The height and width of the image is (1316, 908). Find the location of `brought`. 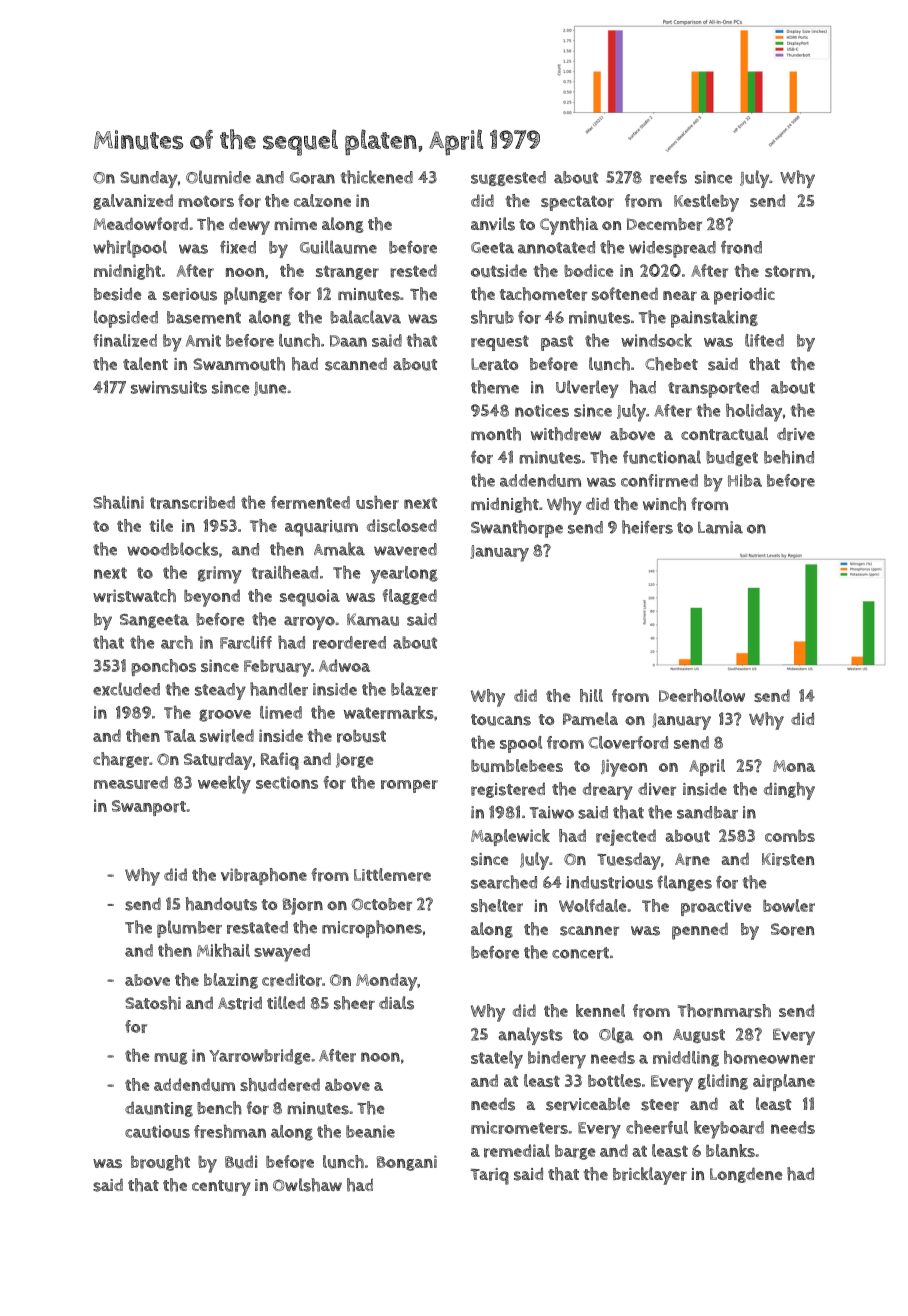

brought is located at coordinates (160, 1163).
